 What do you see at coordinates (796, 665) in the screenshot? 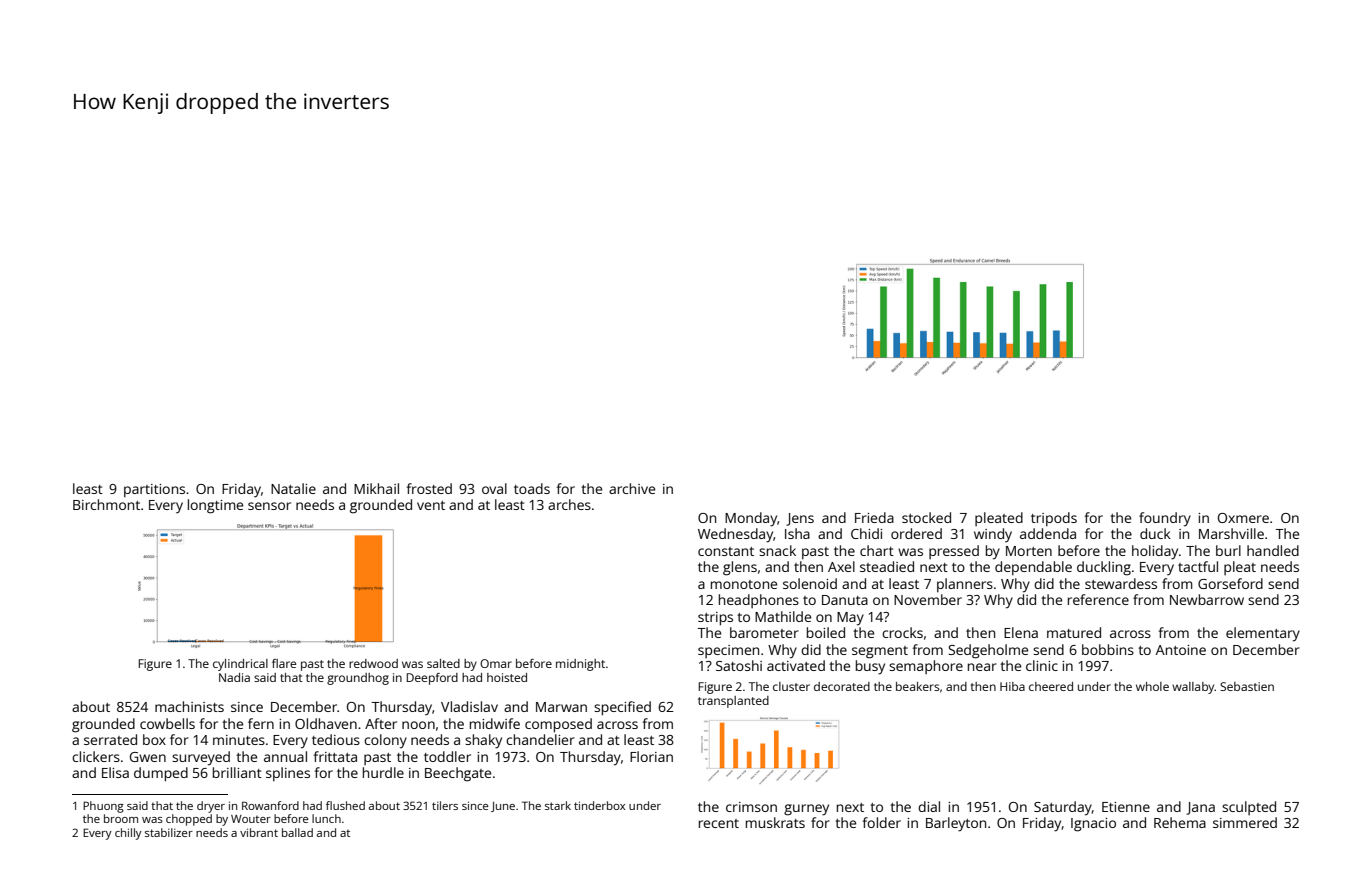
I see `activated` at bounding box center [796, 665].
